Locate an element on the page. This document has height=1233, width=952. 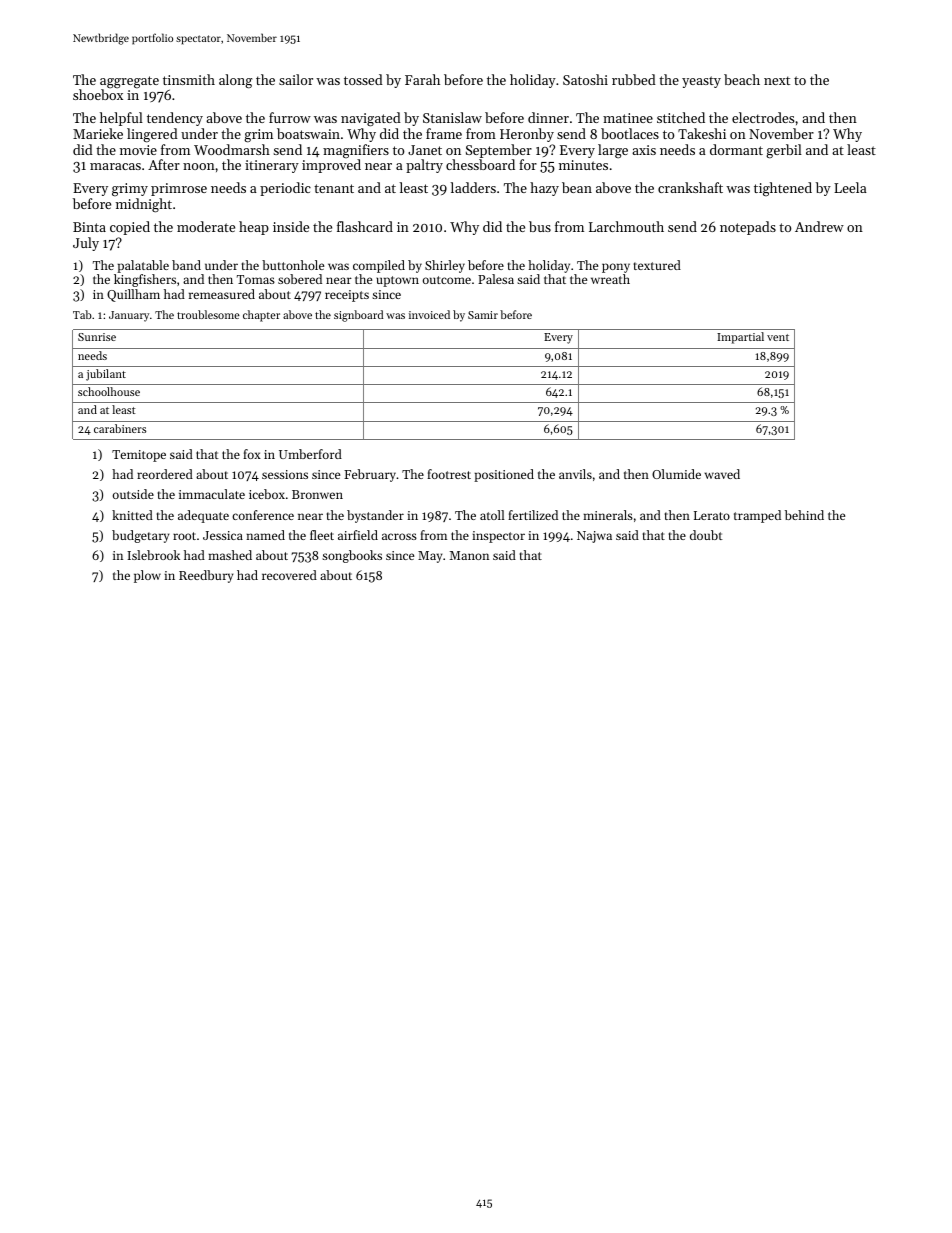
Olumide is located at coordinates (676, 474).
